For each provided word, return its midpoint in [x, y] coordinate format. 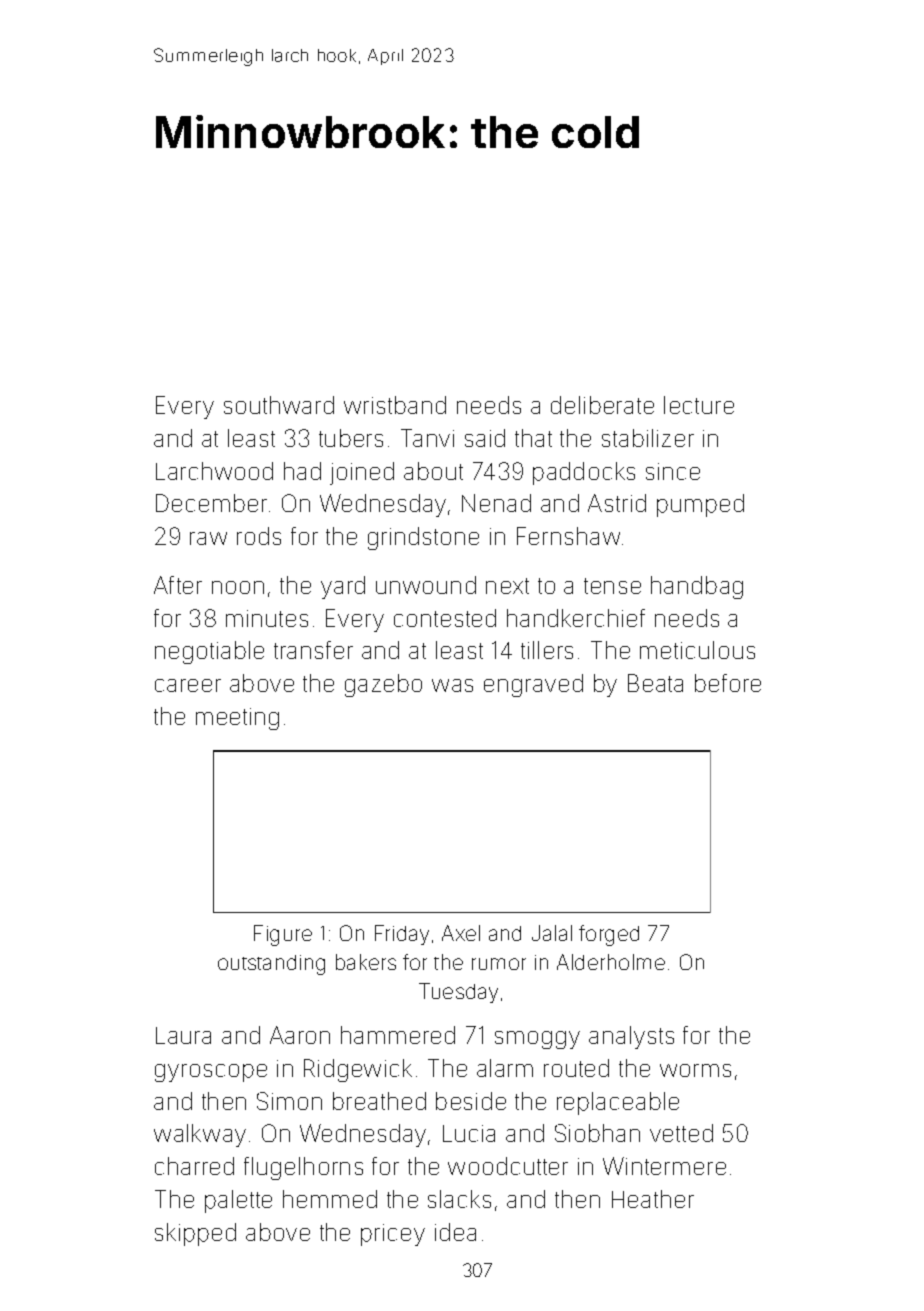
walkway [200, 1135]
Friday [402, 935]
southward [279, 405]
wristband [395, 405]
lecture [699, 405]
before [728, 683]
